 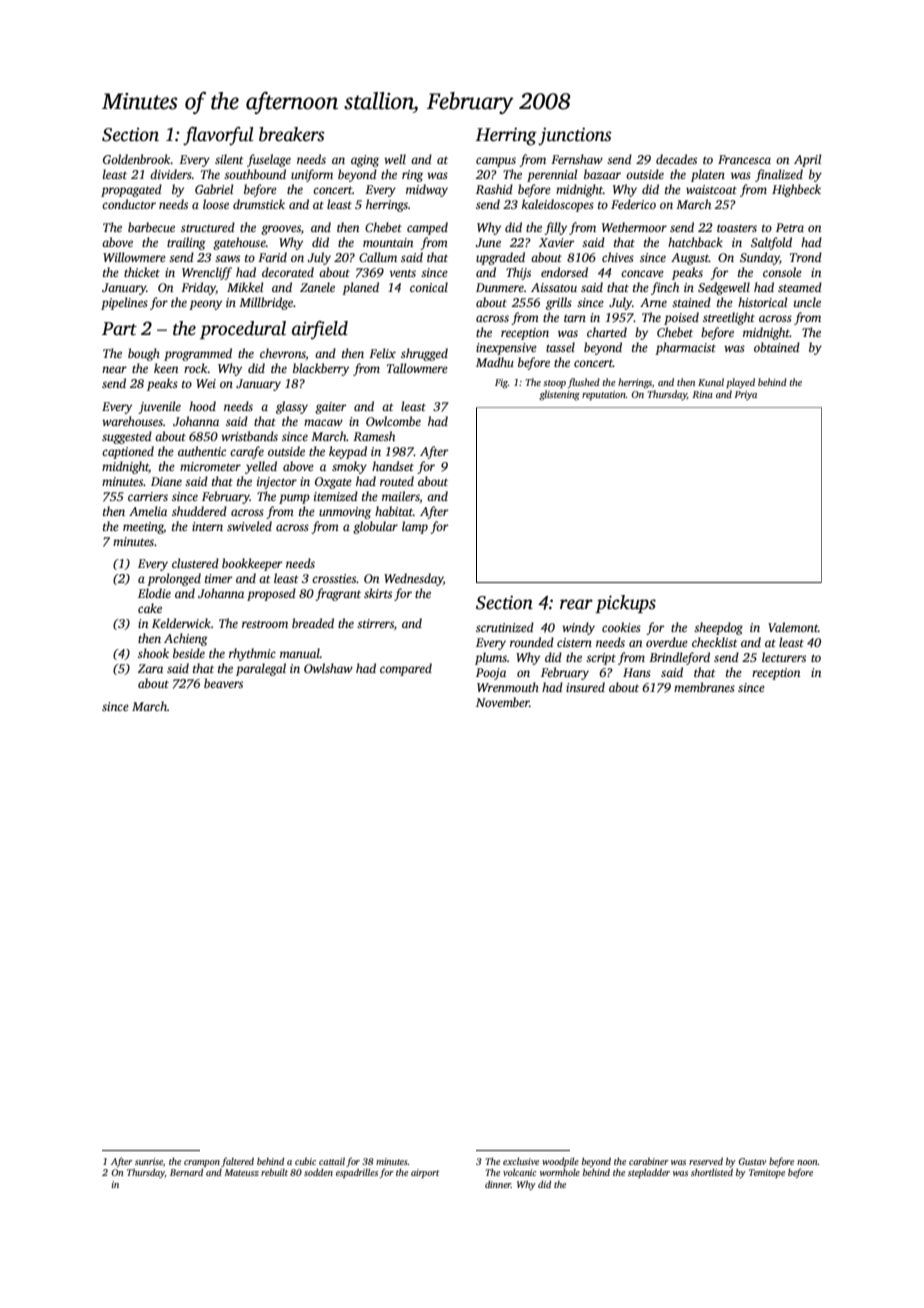 What do you see at coordinates (807, 160) in the screenshot?
I see `April` at bounding box center [807, 160].
